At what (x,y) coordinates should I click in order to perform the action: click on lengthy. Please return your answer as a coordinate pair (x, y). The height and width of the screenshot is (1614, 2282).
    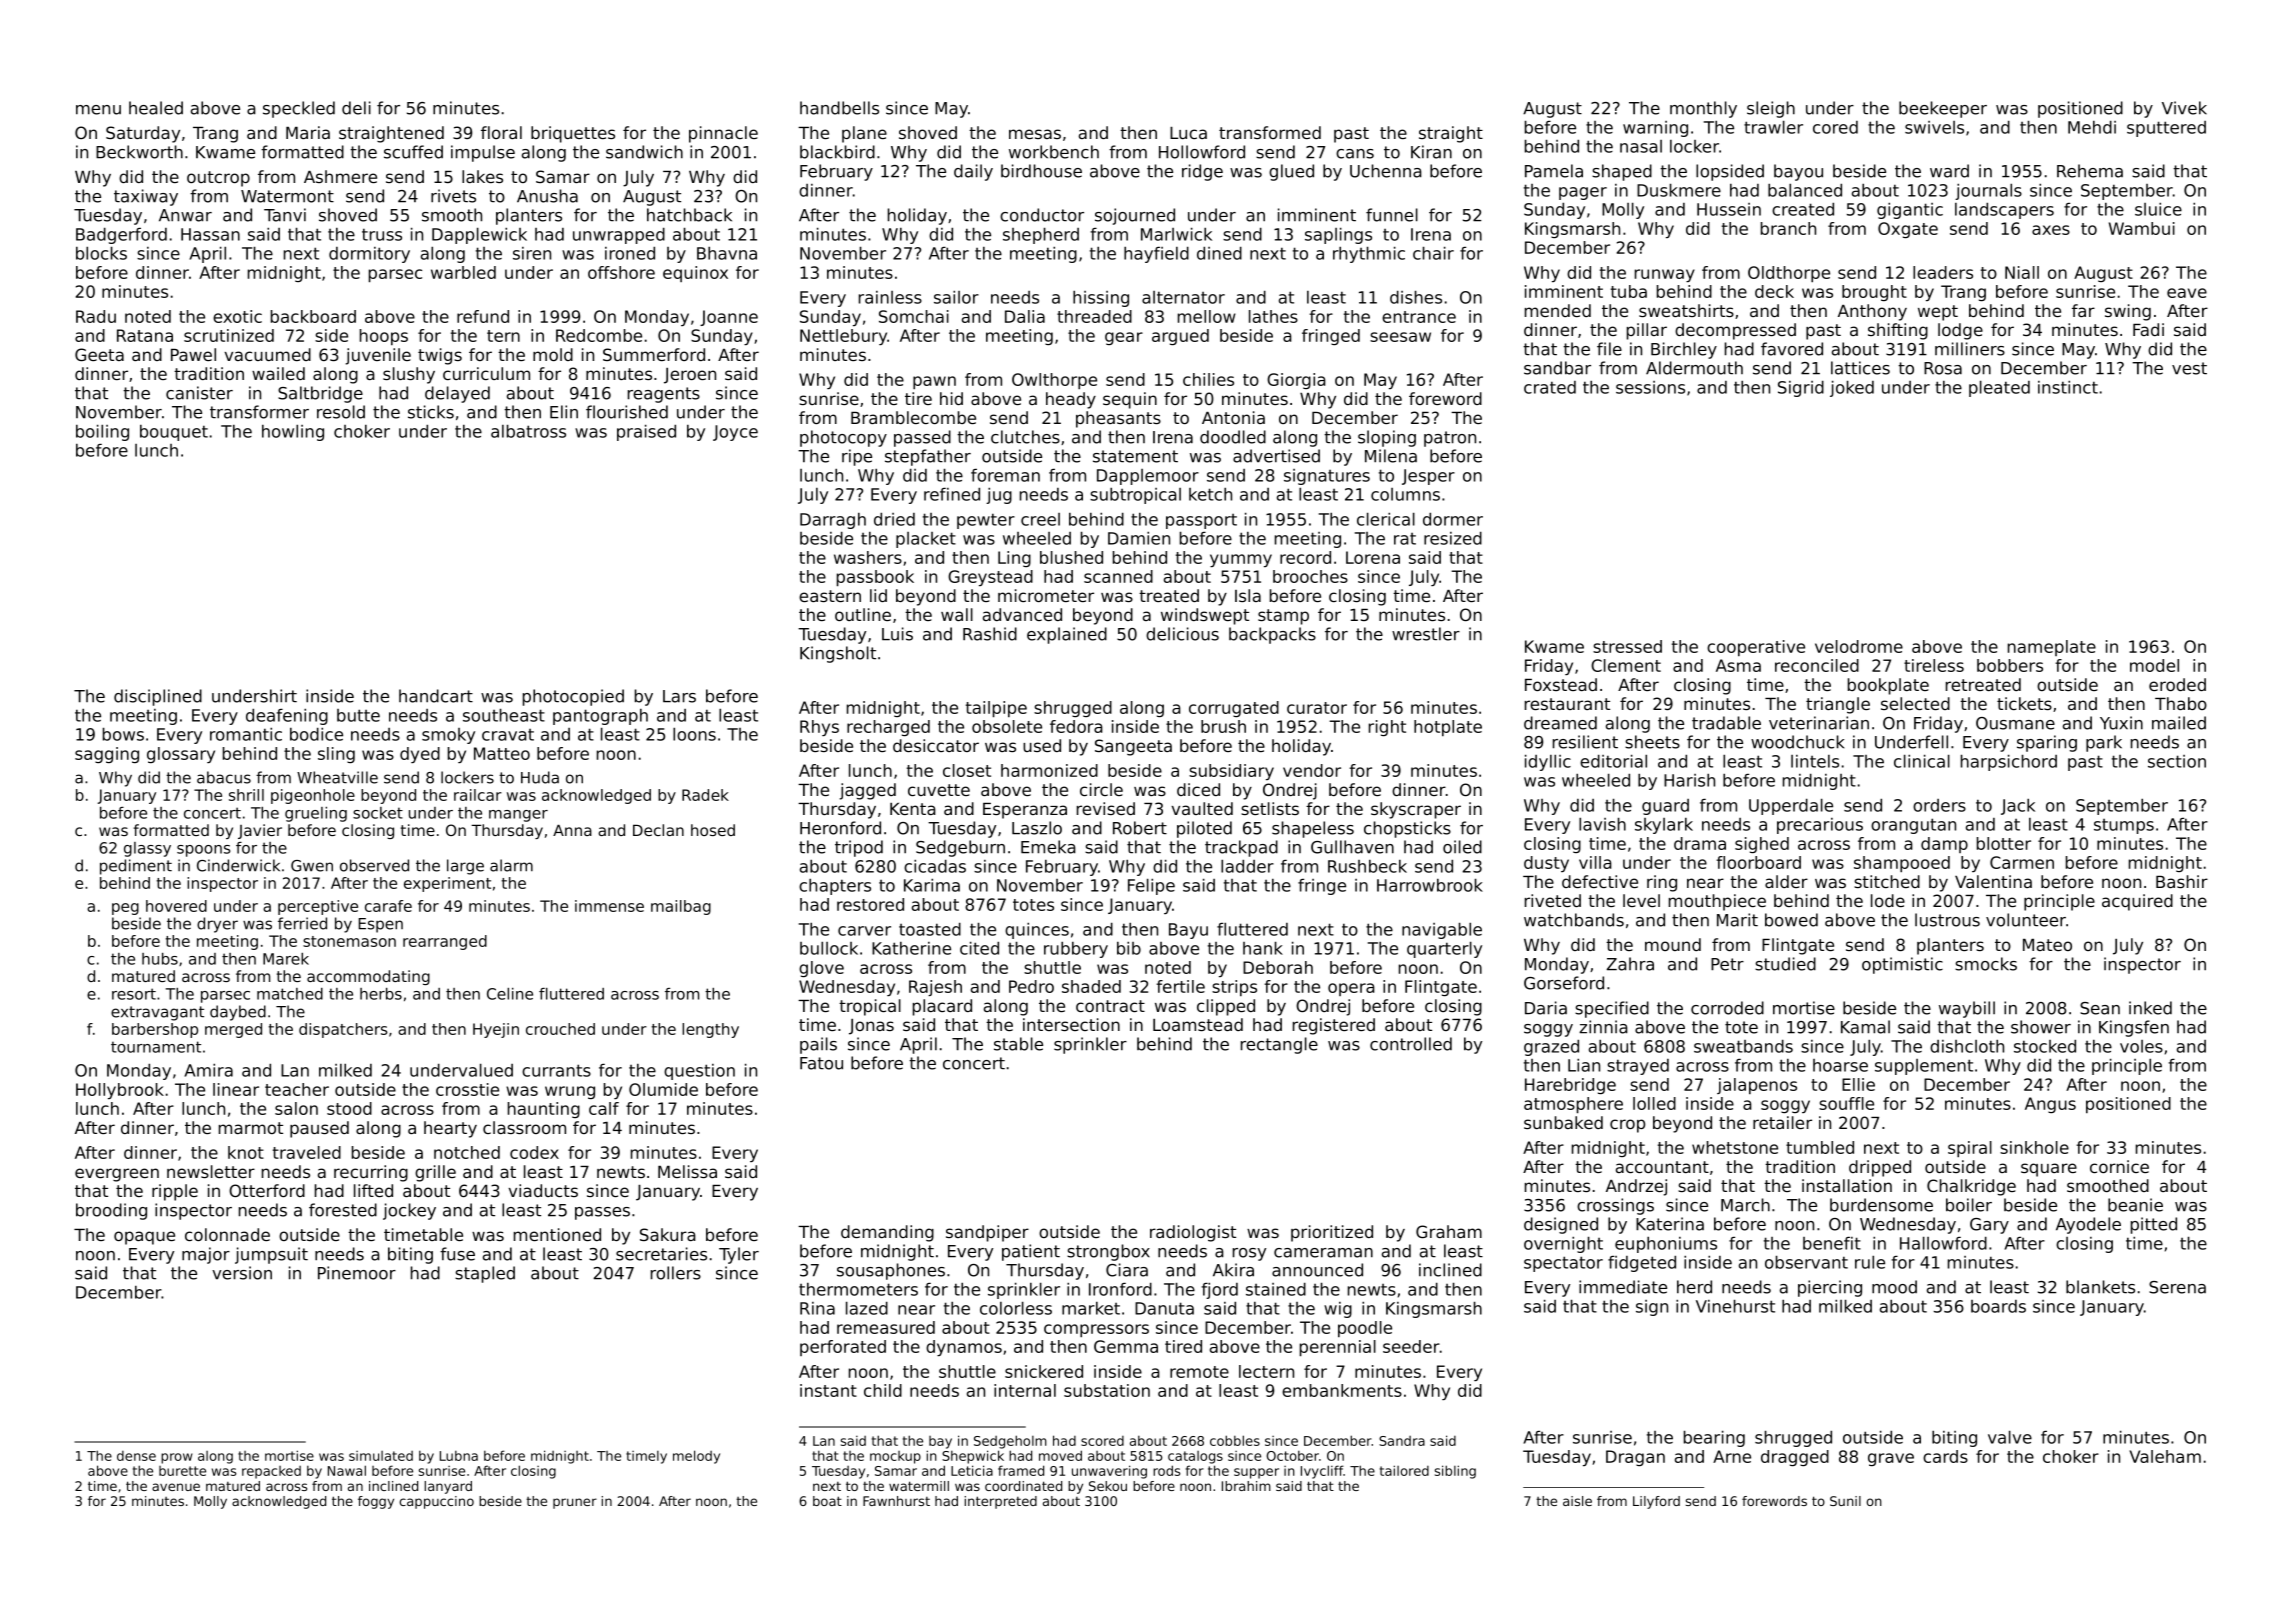
    Looking at the image, I should click on (710, 1030).
